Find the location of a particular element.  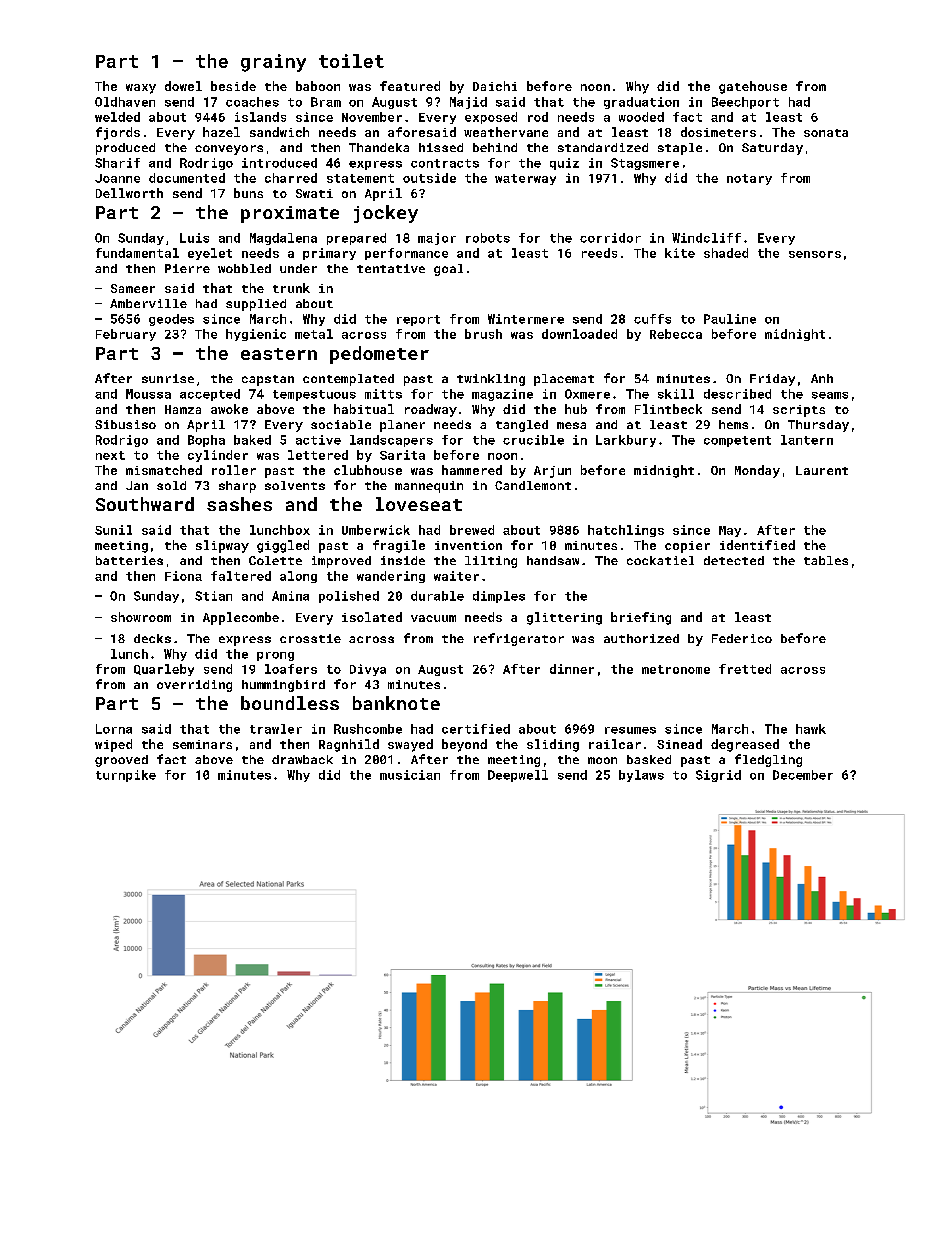

Daichi is located at coordinates (495, 86).
